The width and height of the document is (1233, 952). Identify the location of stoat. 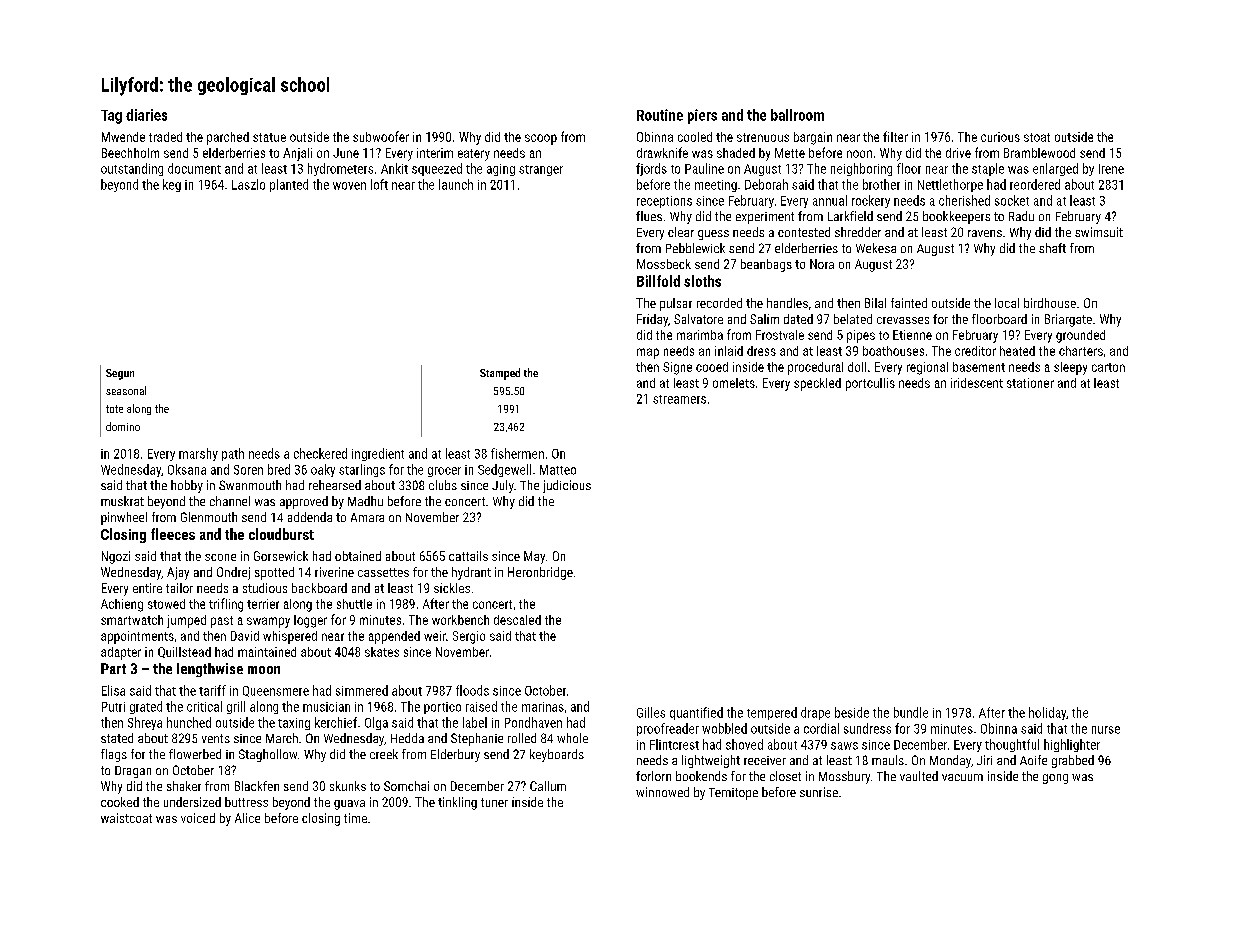
(1037, 137).
